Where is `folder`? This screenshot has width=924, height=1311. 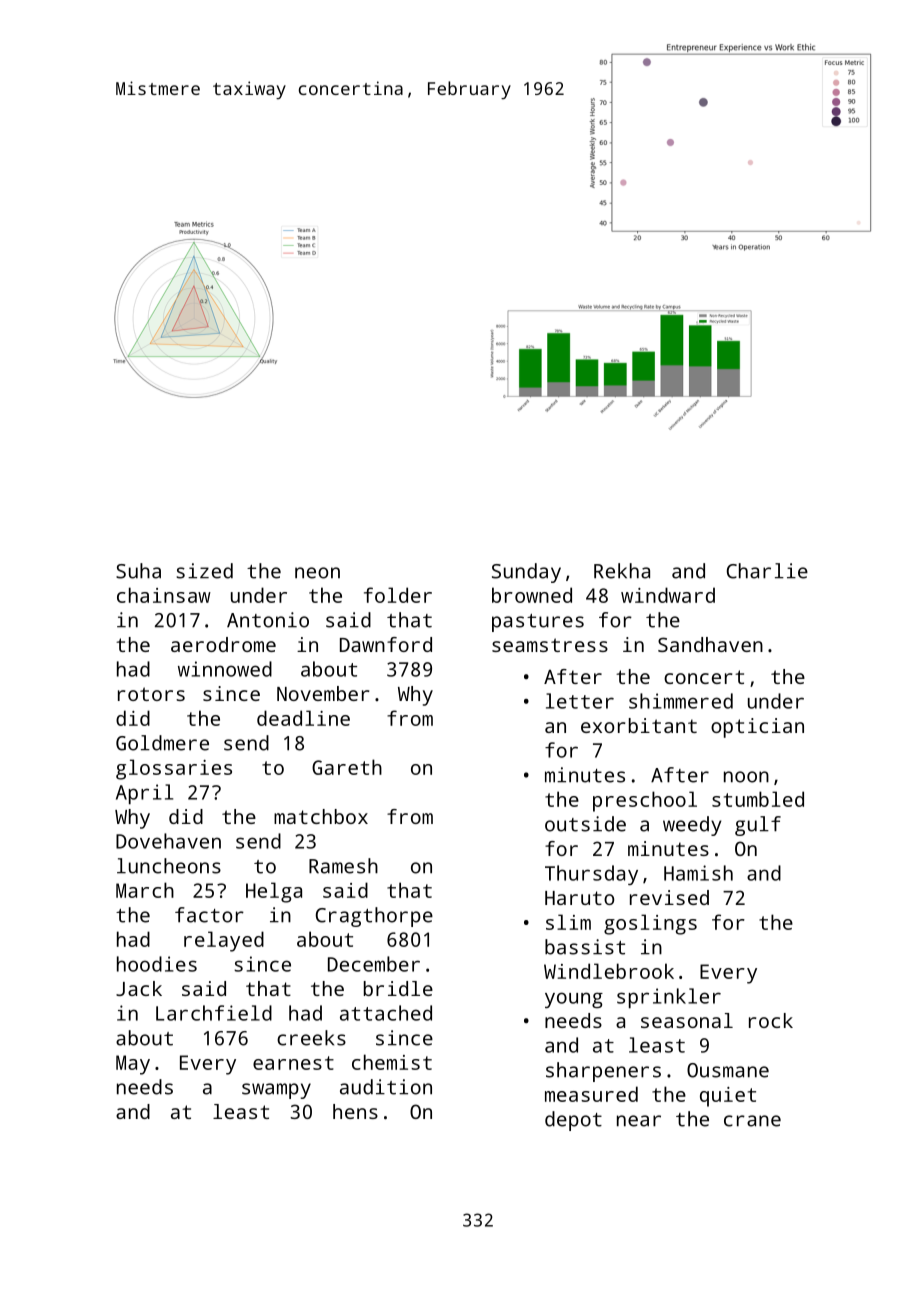
folder is located at coordinates (398, 595).
